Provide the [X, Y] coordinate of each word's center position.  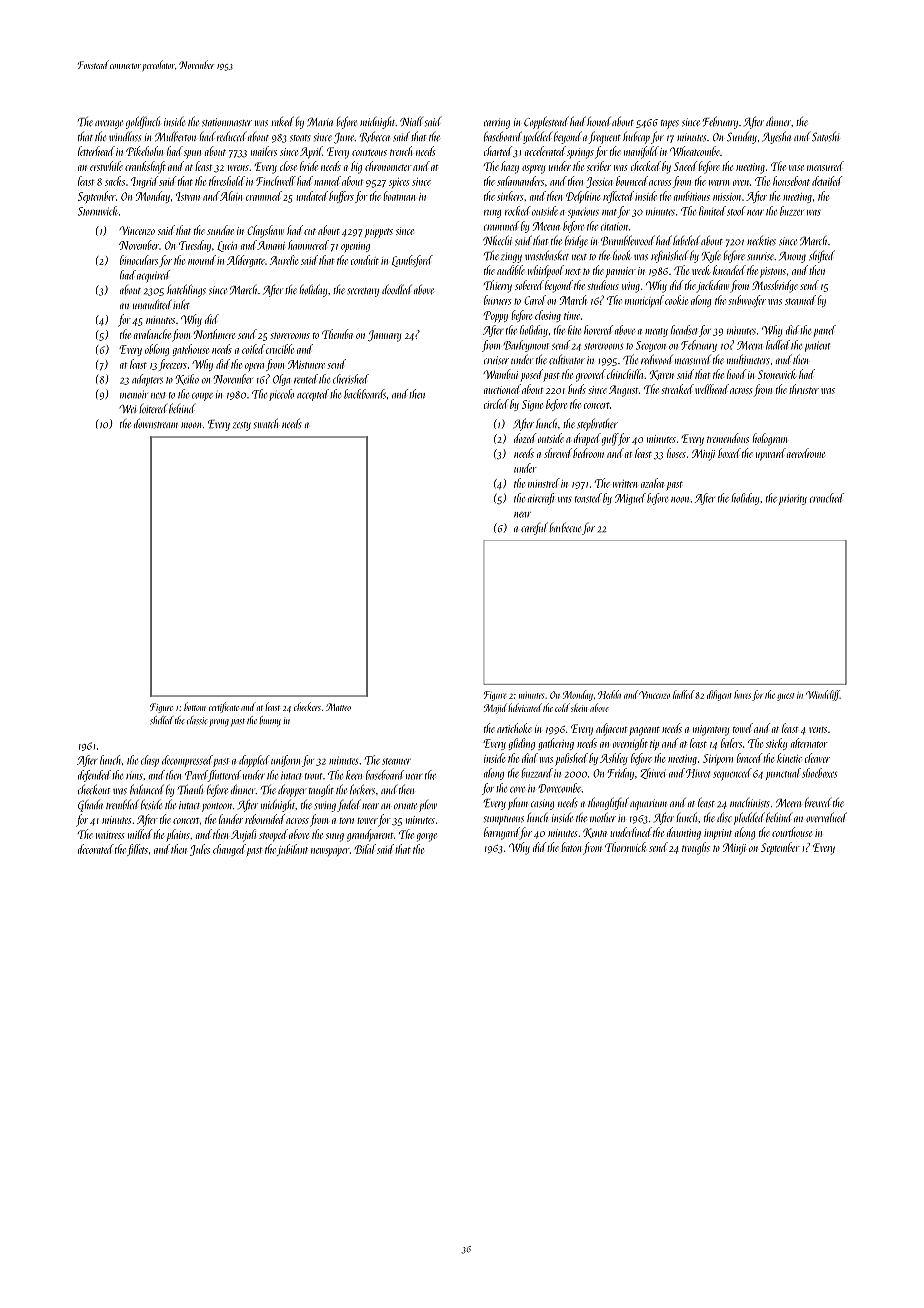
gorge [427, 837]
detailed [827, 181]
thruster [804, 389]
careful [534, 528]
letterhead [96, 151]
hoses [676, 453]
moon [191, 425]
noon [680, 500]
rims [134, 775]
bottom [195, 706]
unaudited [152, 304]
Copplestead [546, 122]
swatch [266, 423]
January [384, 336]
